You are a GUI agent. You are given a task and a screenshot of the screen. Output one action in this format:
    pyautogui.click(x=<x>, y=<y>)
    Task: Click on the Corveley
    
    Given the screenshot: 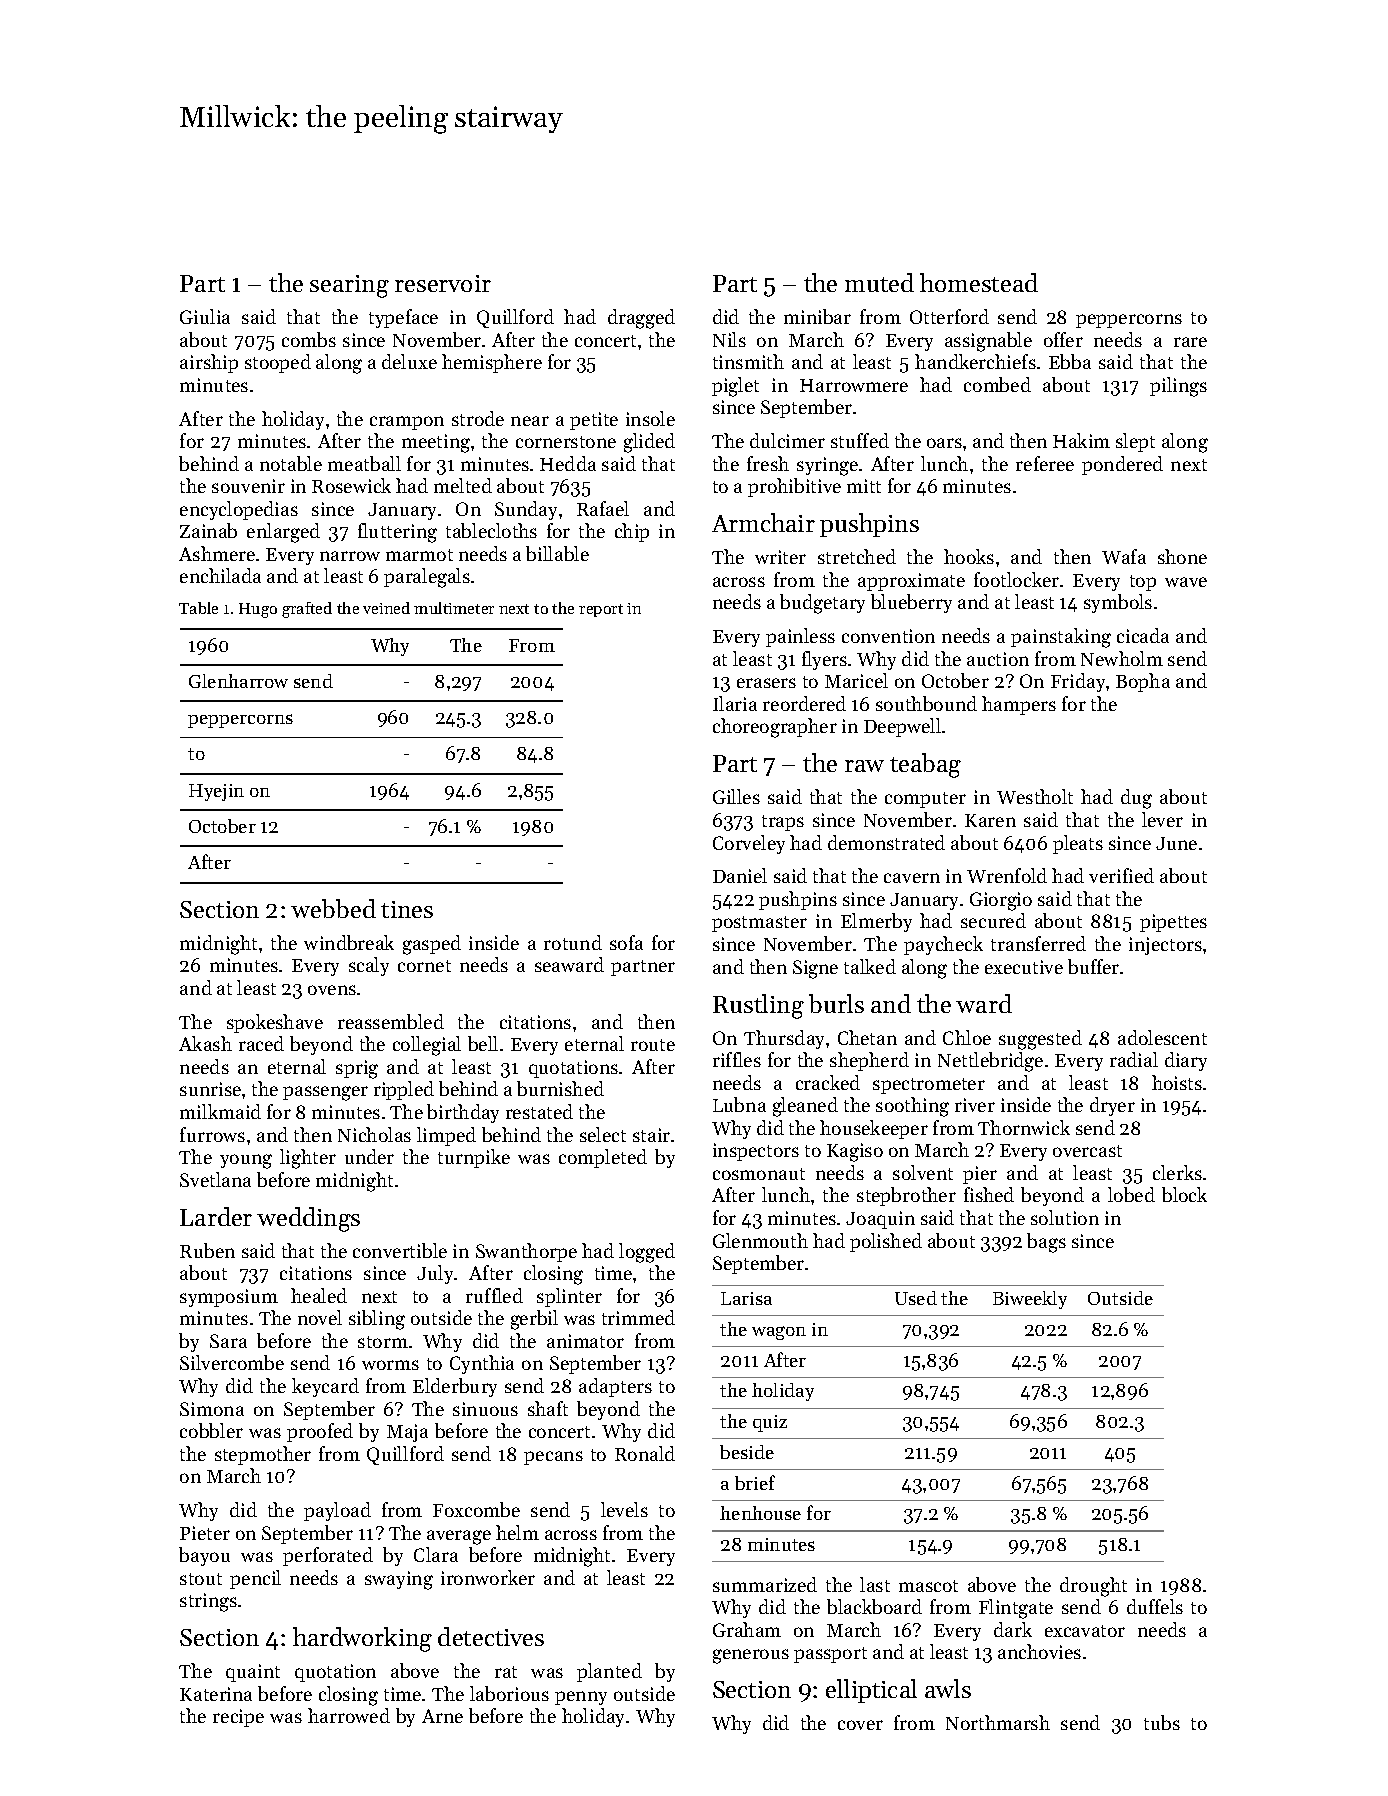 What is the action you would take?
    pyautogui.click(x=749, y=844)
